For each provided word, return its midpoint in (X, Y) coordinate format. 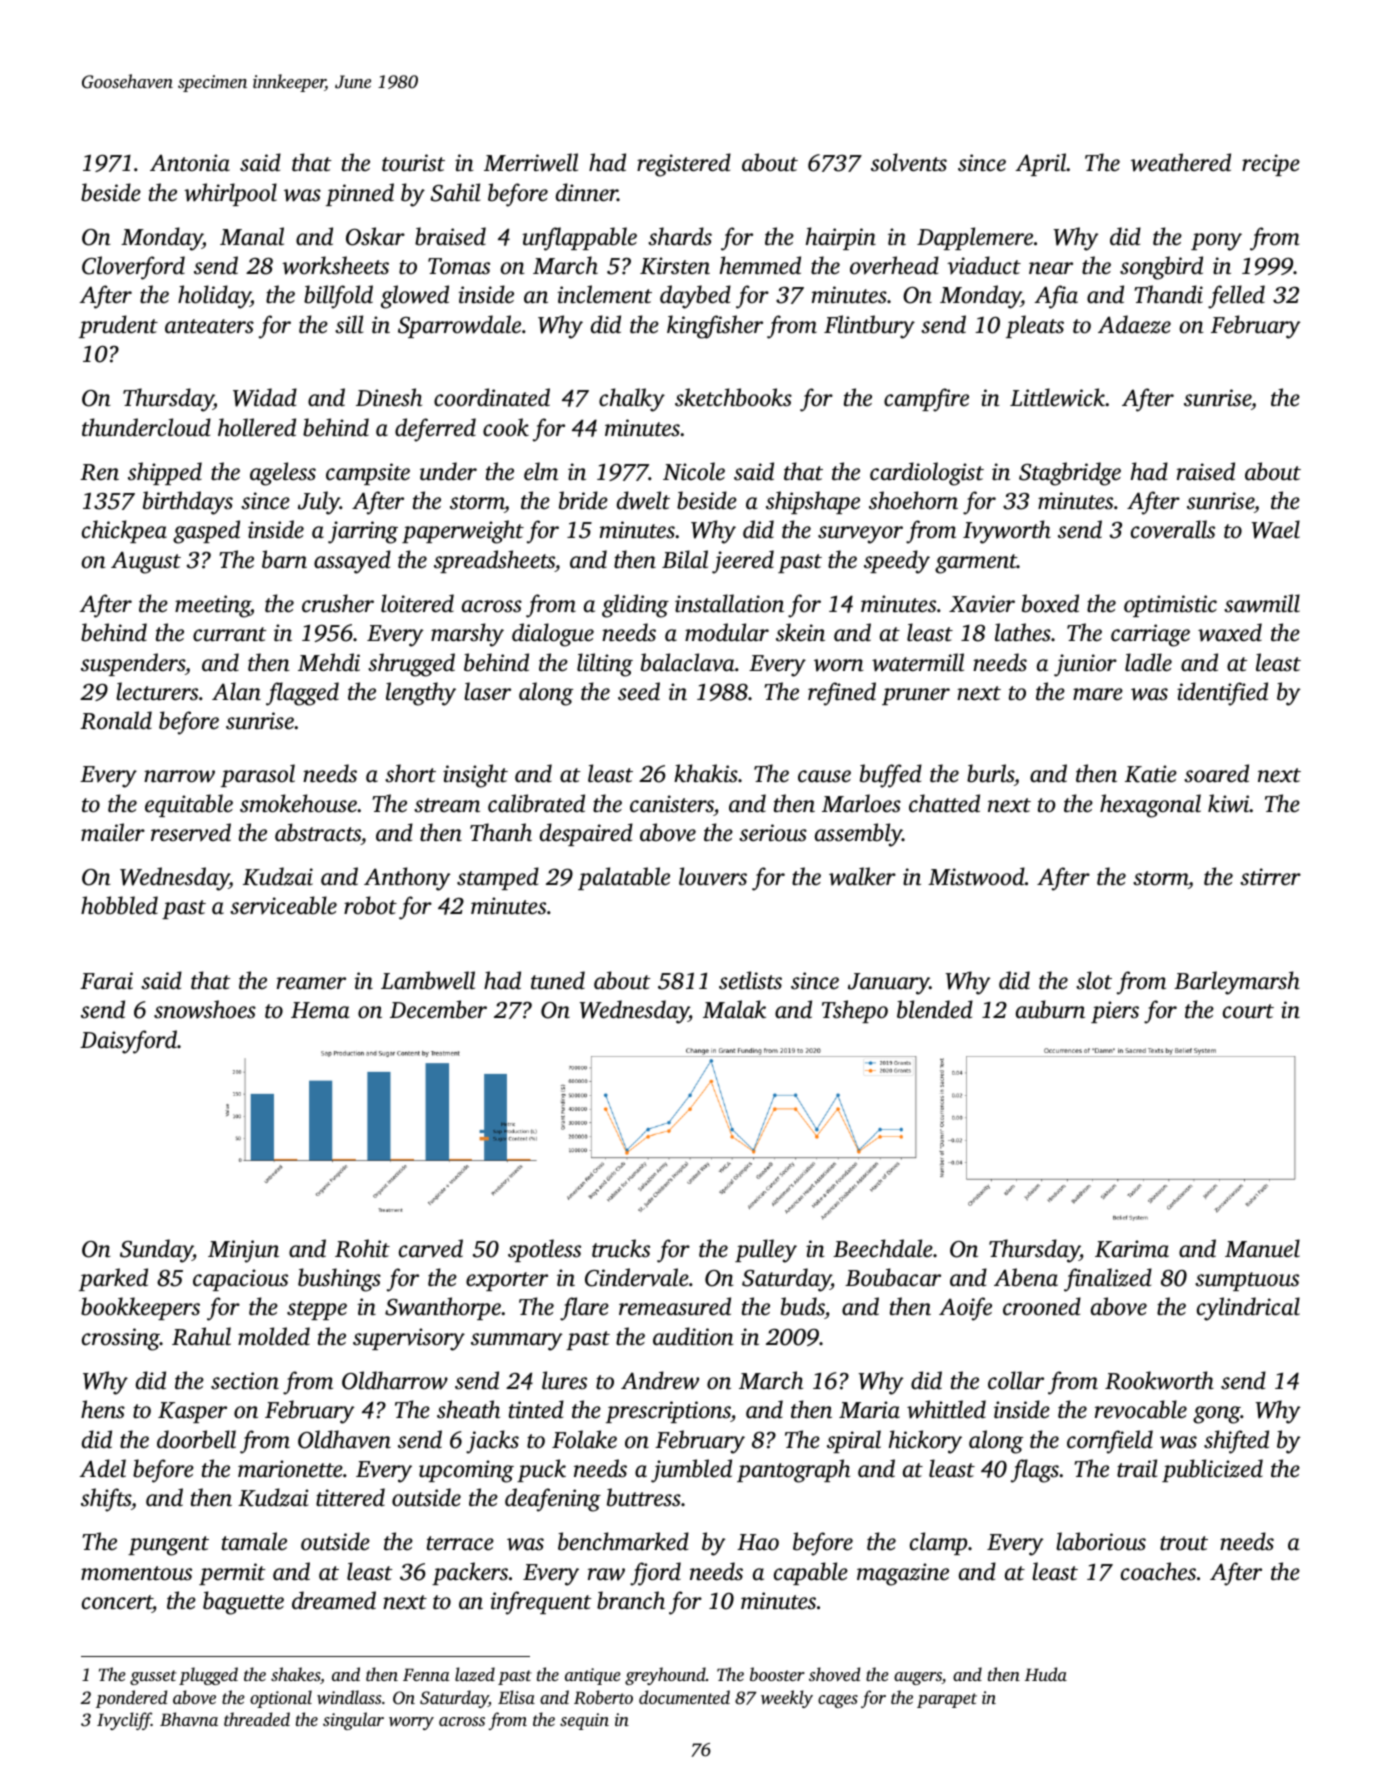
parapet (947, 1700)
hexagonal (1150, 806)
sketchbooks (733, 397)
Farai (106, 981)
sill (349, 324)
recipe (1271, 165)
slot (1094, 980)
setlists (750, 980)
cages (838, 1701)
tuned (558, 980)
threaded (257, 1719)
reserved (191, 832)
